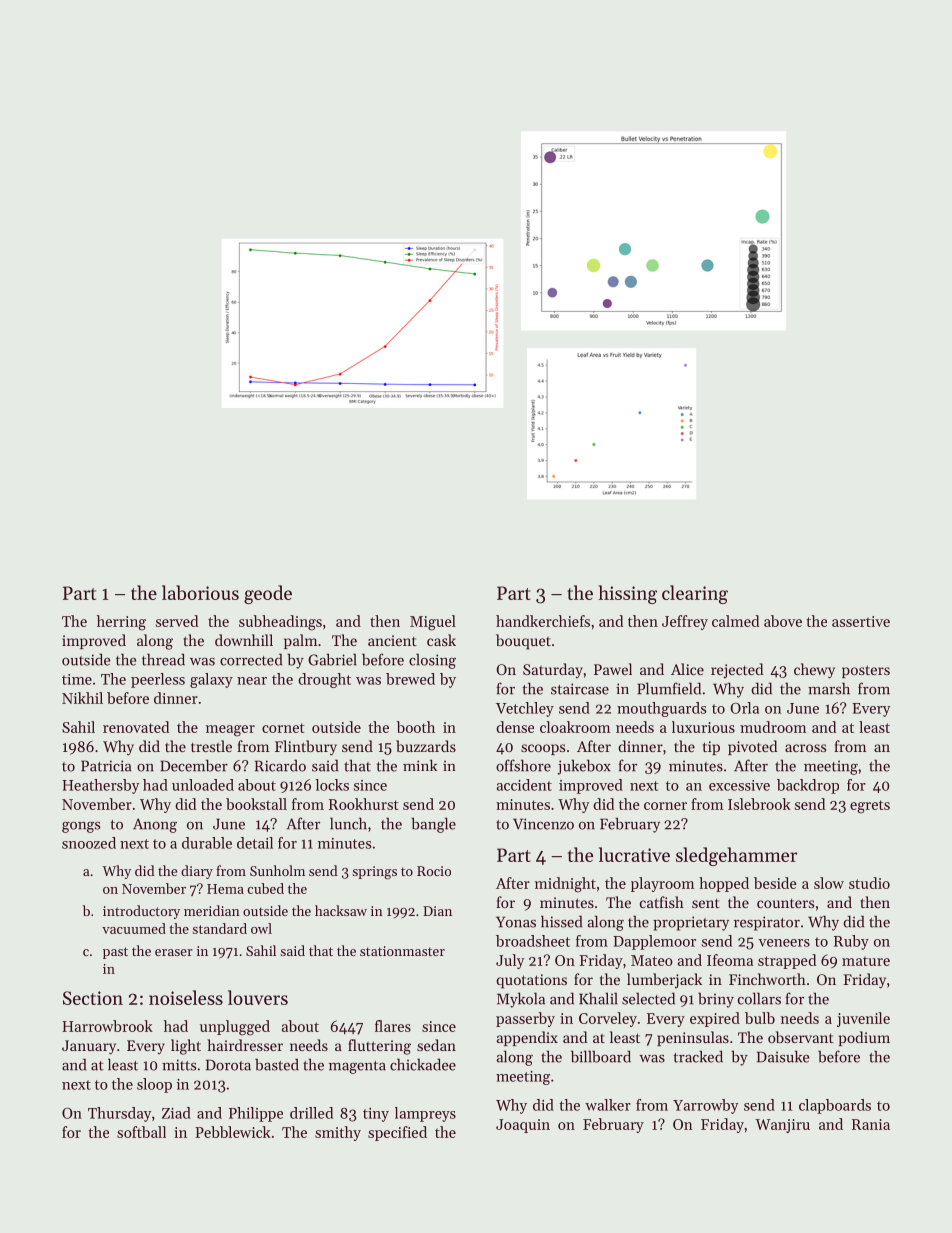 The height and width of the image is (1233, 952). Describe the element at coordinates (228, 1065) in the image. I see `Dorota` at that location.
